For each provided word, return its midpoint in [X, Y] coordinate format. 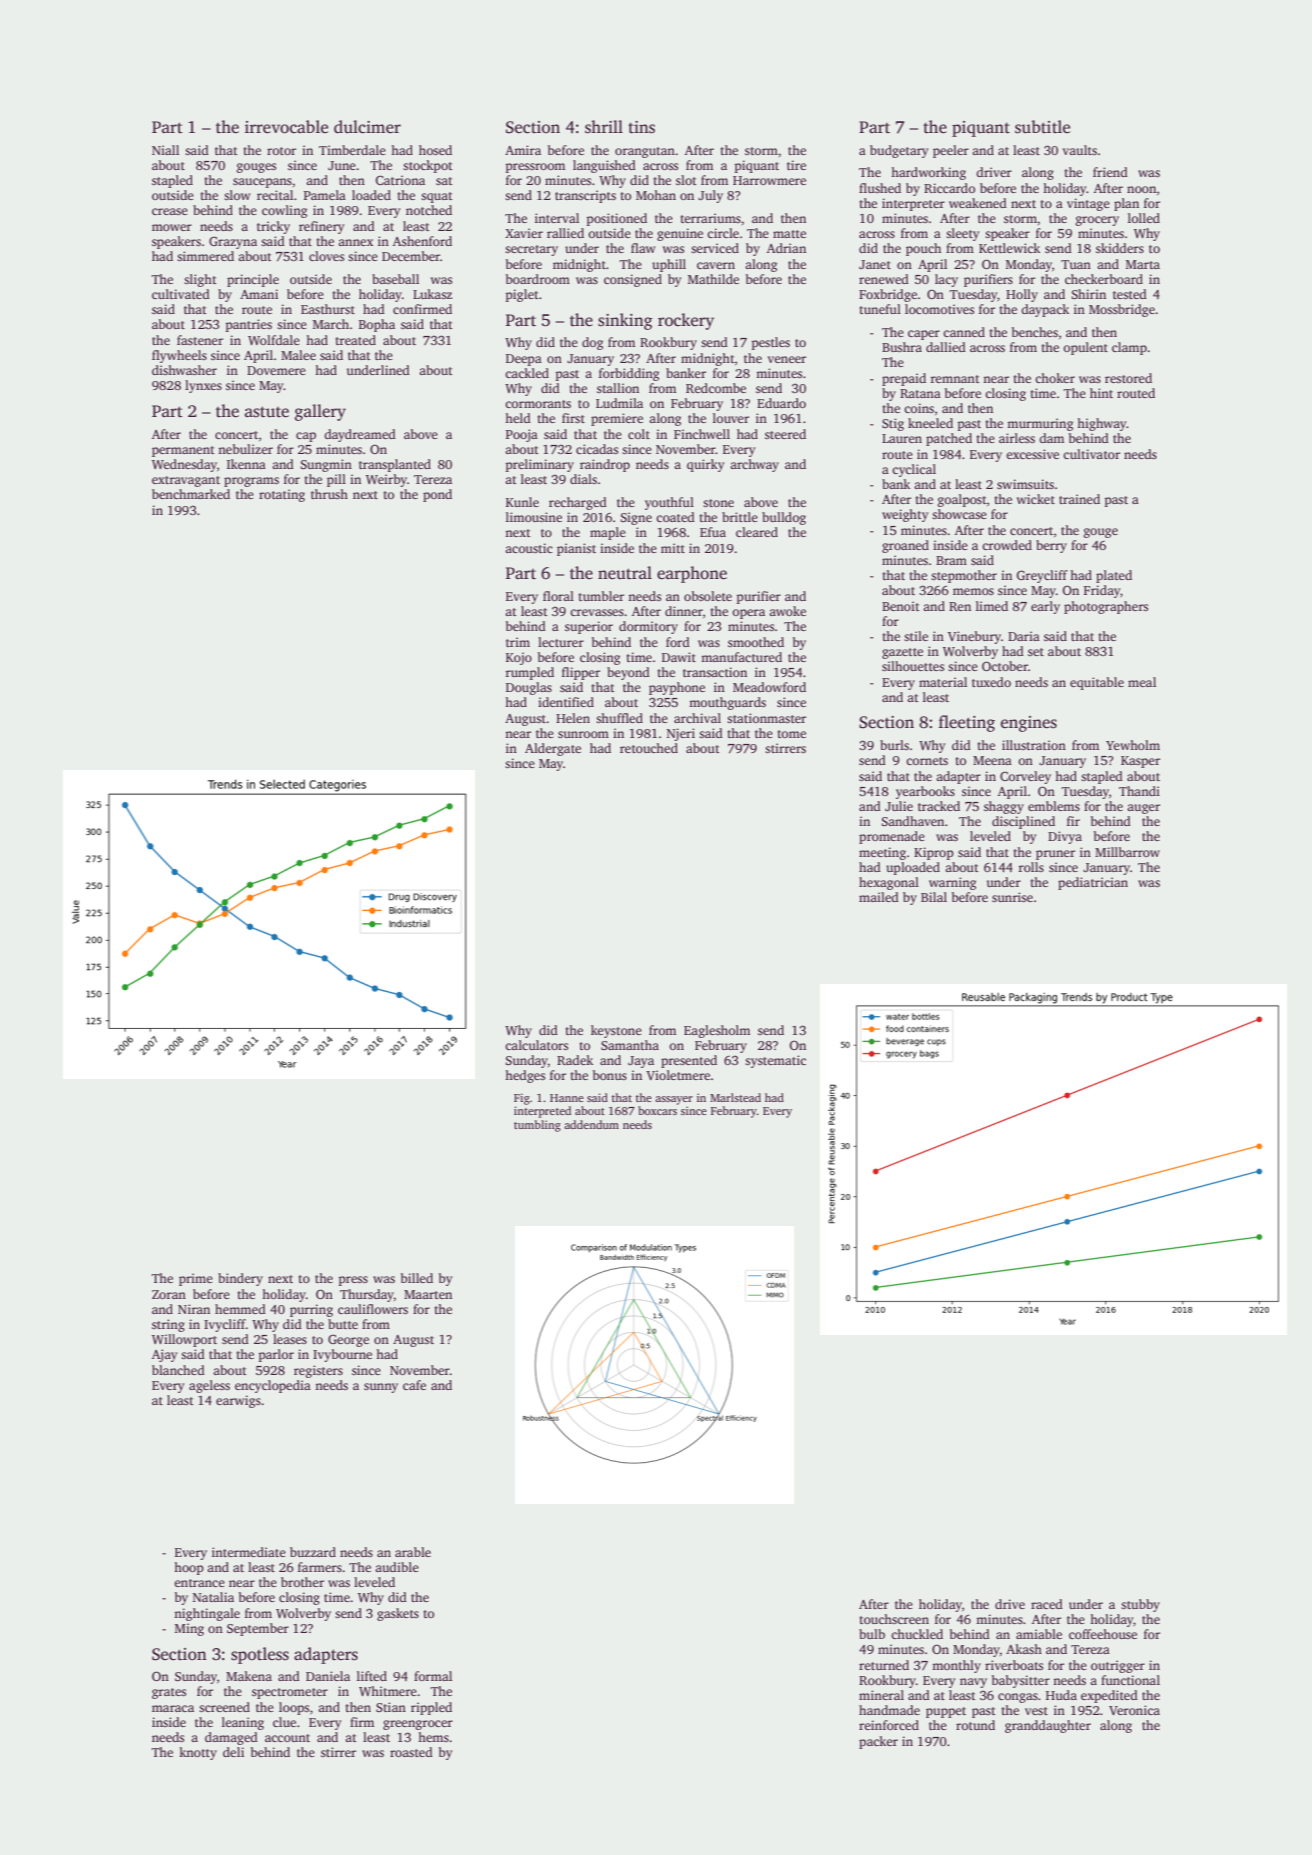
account [287, 1738]
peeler [951, 151]
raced [1047, 1604]
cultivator [1091, 454]
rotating [282, 495]
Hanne [567, 1098]
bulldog [784, 518]
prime [196, 1279]
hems [433, 1737]
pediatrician [1093, 883]
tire [796, 165]
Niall [165, 150]
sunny [381, 1388]
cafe [414, 1385]
